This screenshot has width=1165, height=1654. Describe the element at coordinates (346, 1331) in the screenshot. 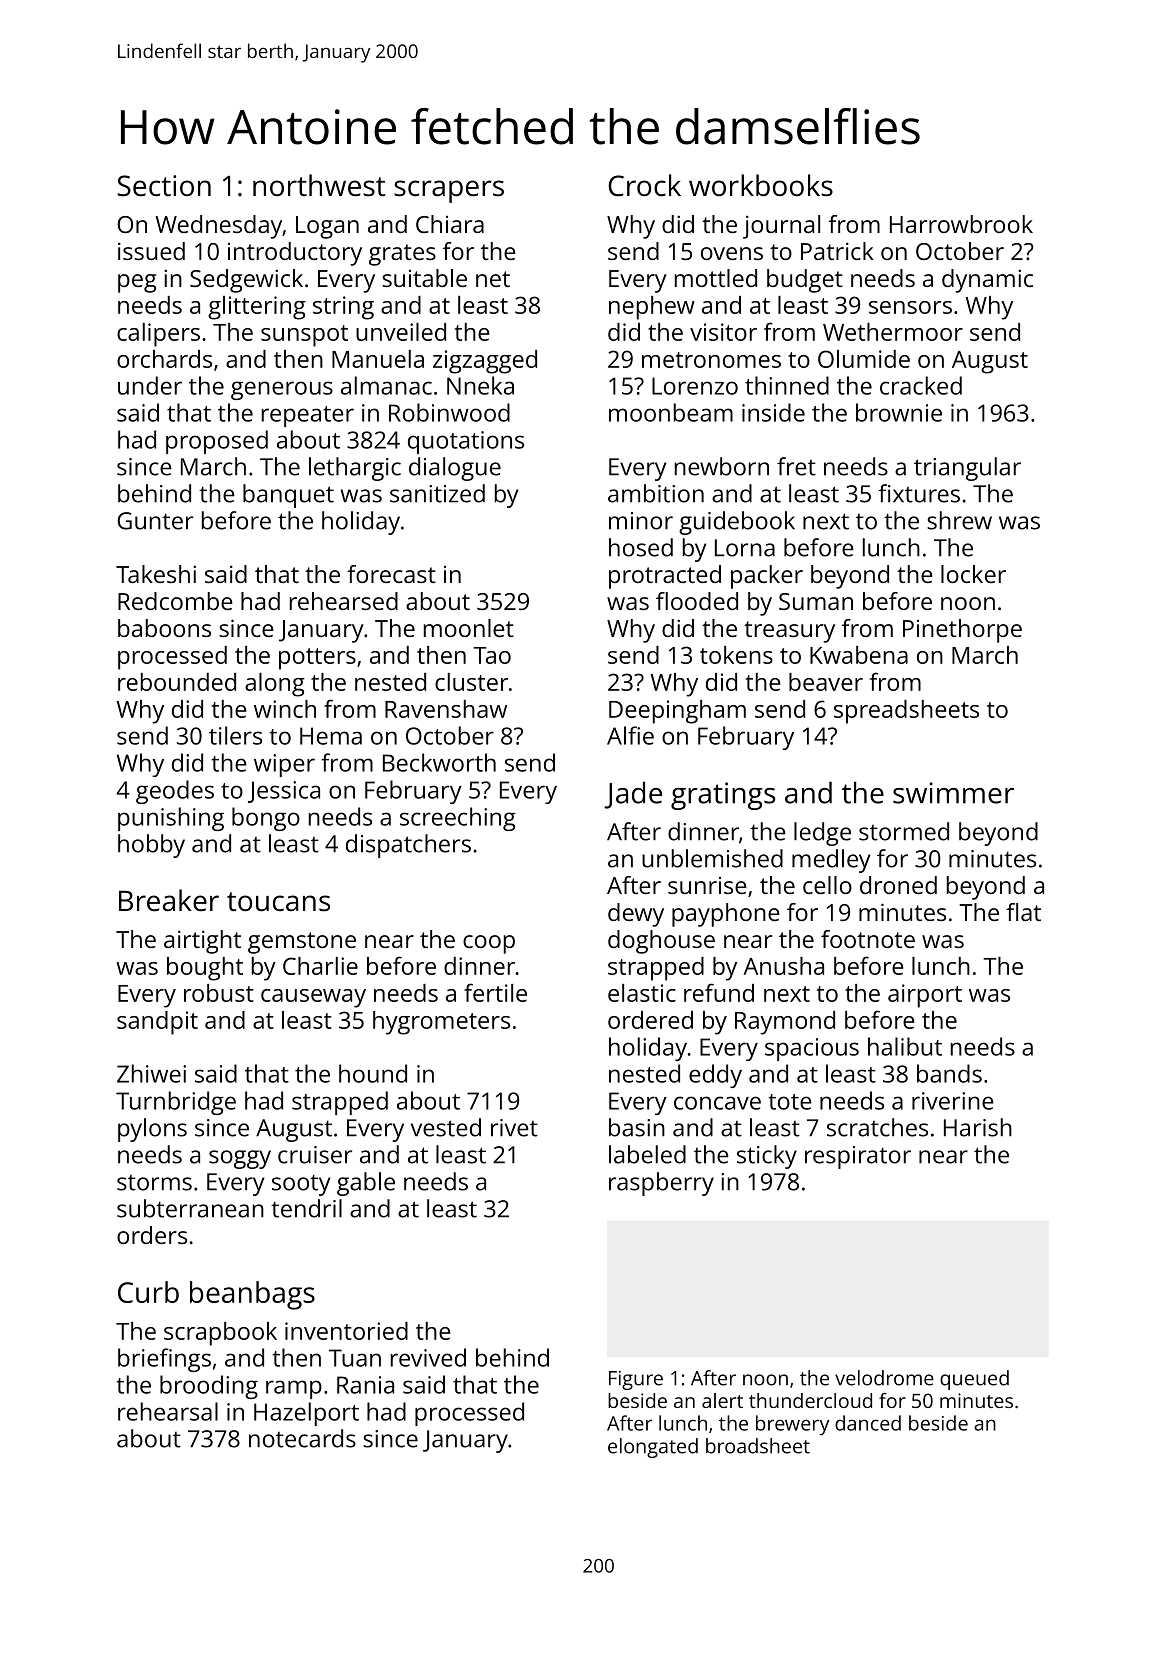

I see `inventoried` at that location.
